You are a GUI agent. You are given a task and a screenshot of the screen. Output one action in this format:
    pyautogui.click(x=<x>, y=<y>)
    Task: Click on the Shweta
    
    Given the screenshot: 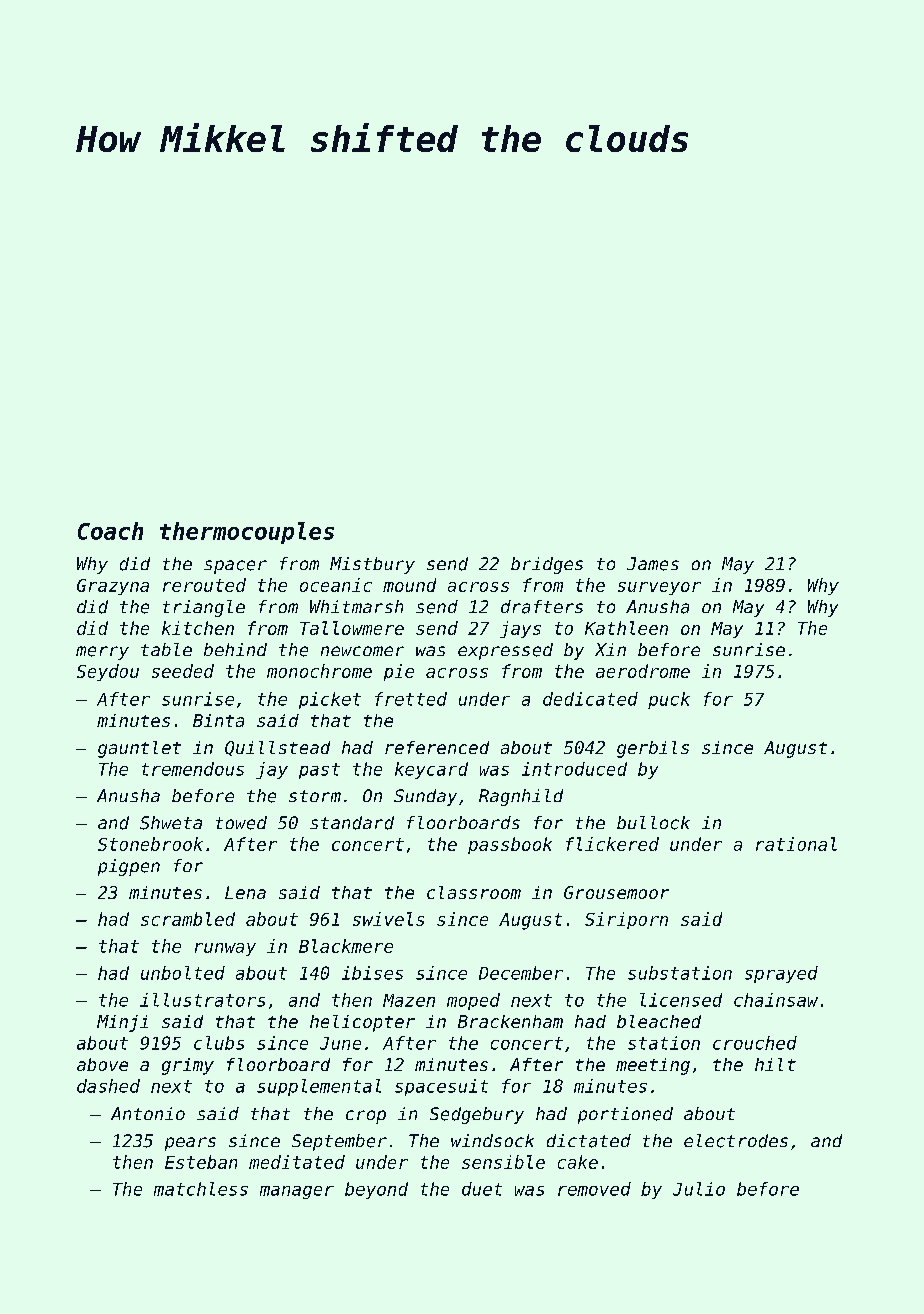 What is the action you would take?
    pyautogui.click(x=171, y=823)
